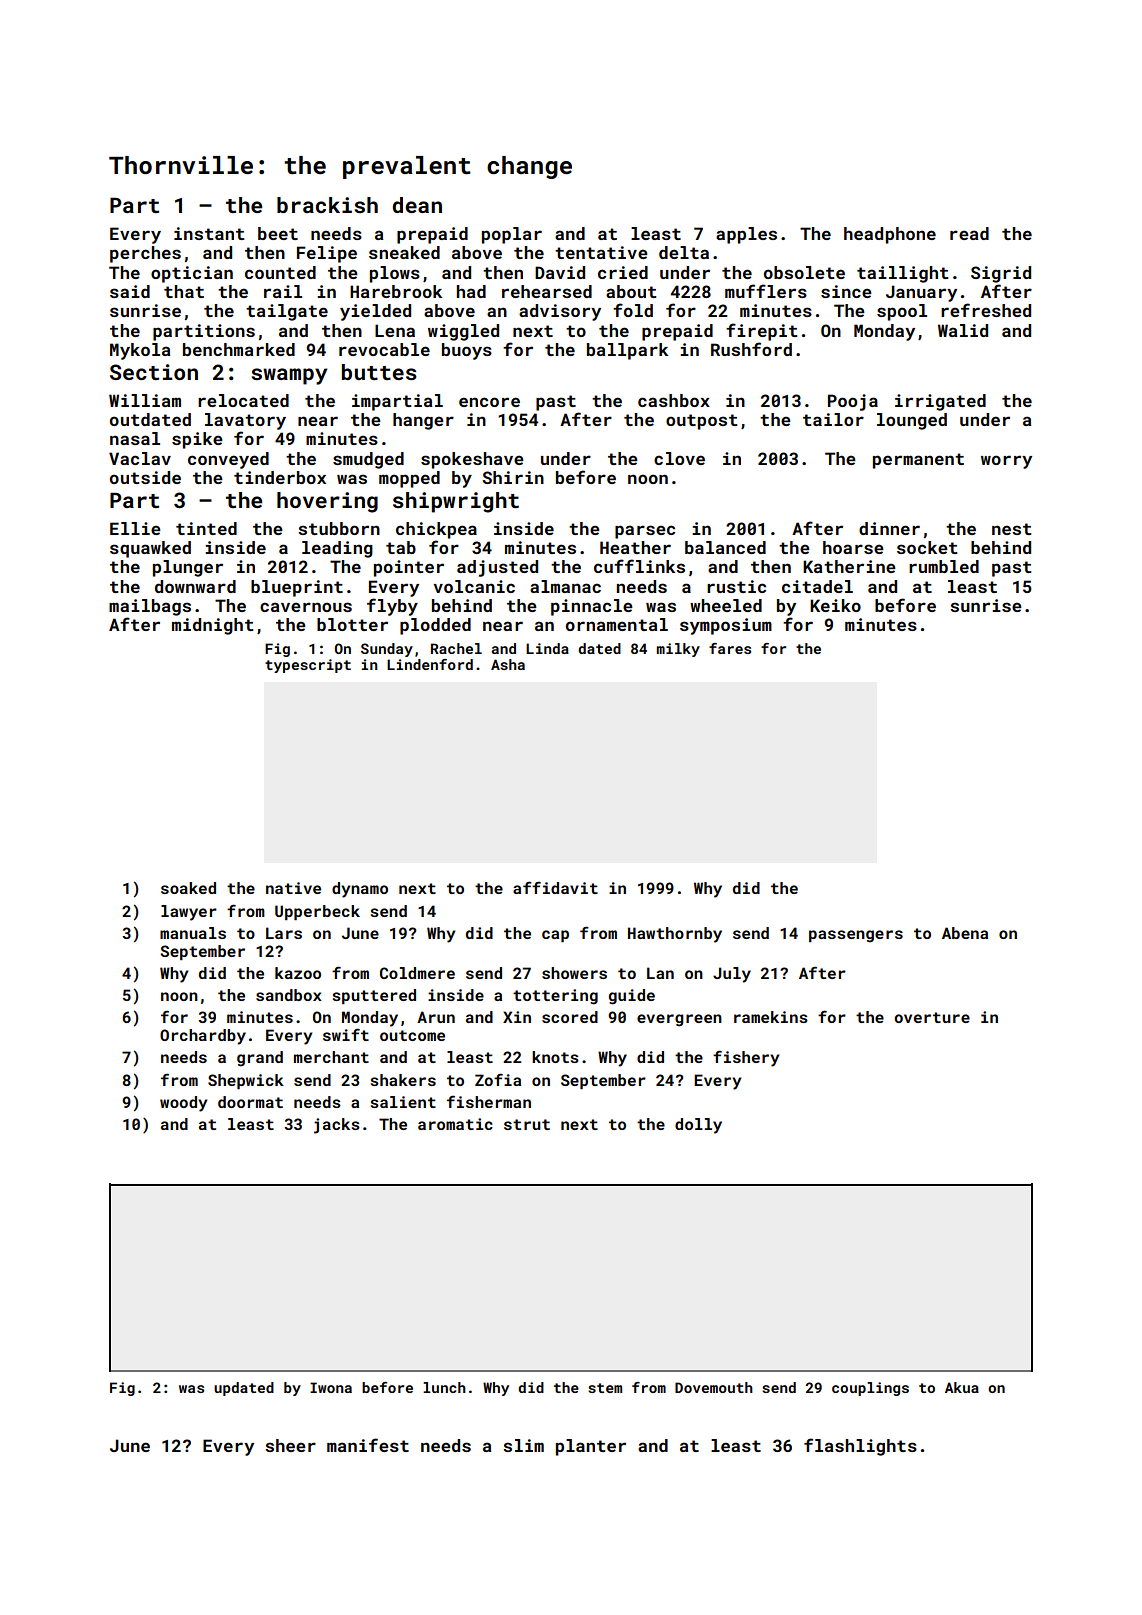  I want to click on dean, so click(417, 205).
